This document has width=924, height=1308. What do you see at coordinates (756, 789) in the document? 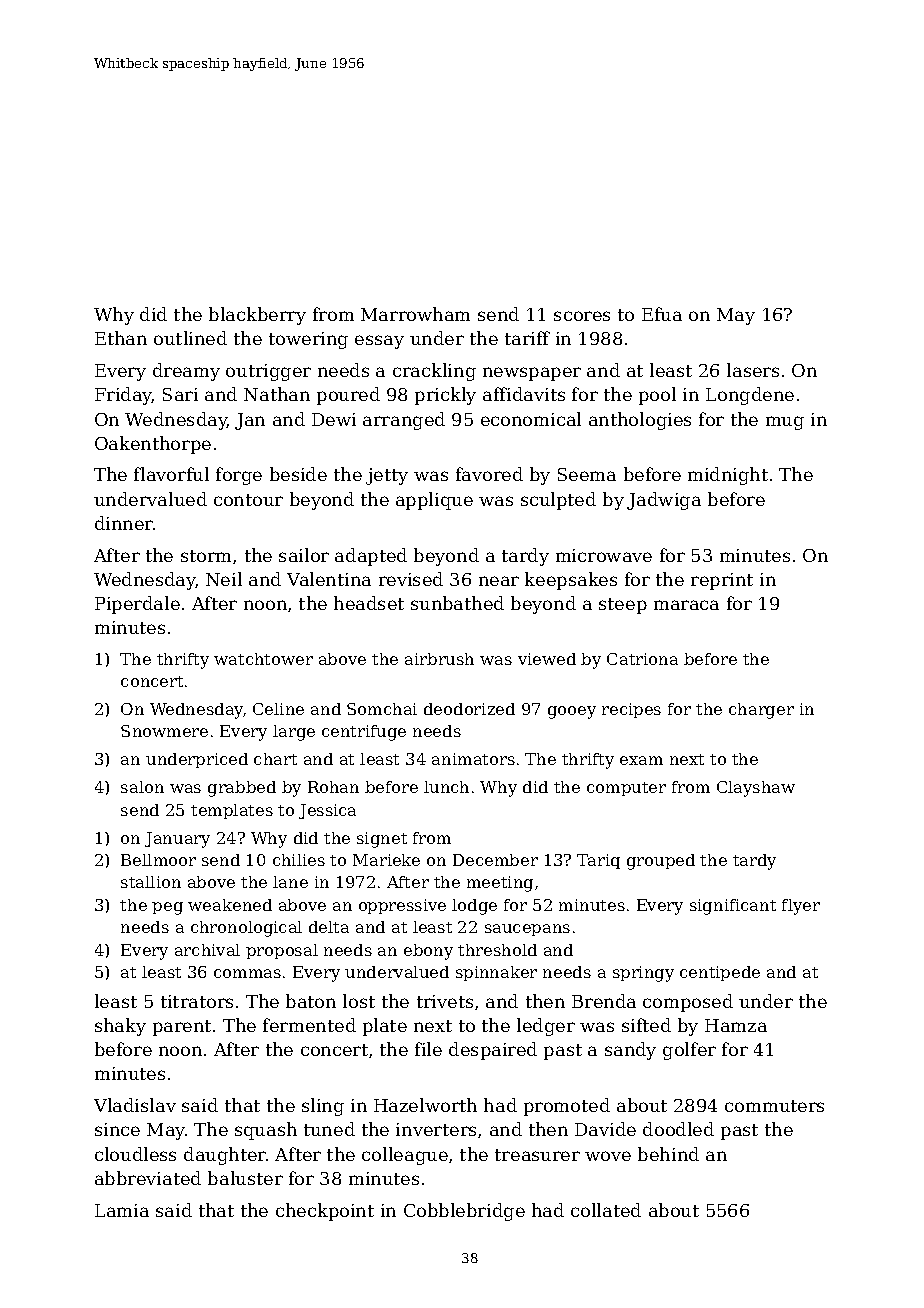
I see `Clayshaw` at bounding box center [756, 789].
